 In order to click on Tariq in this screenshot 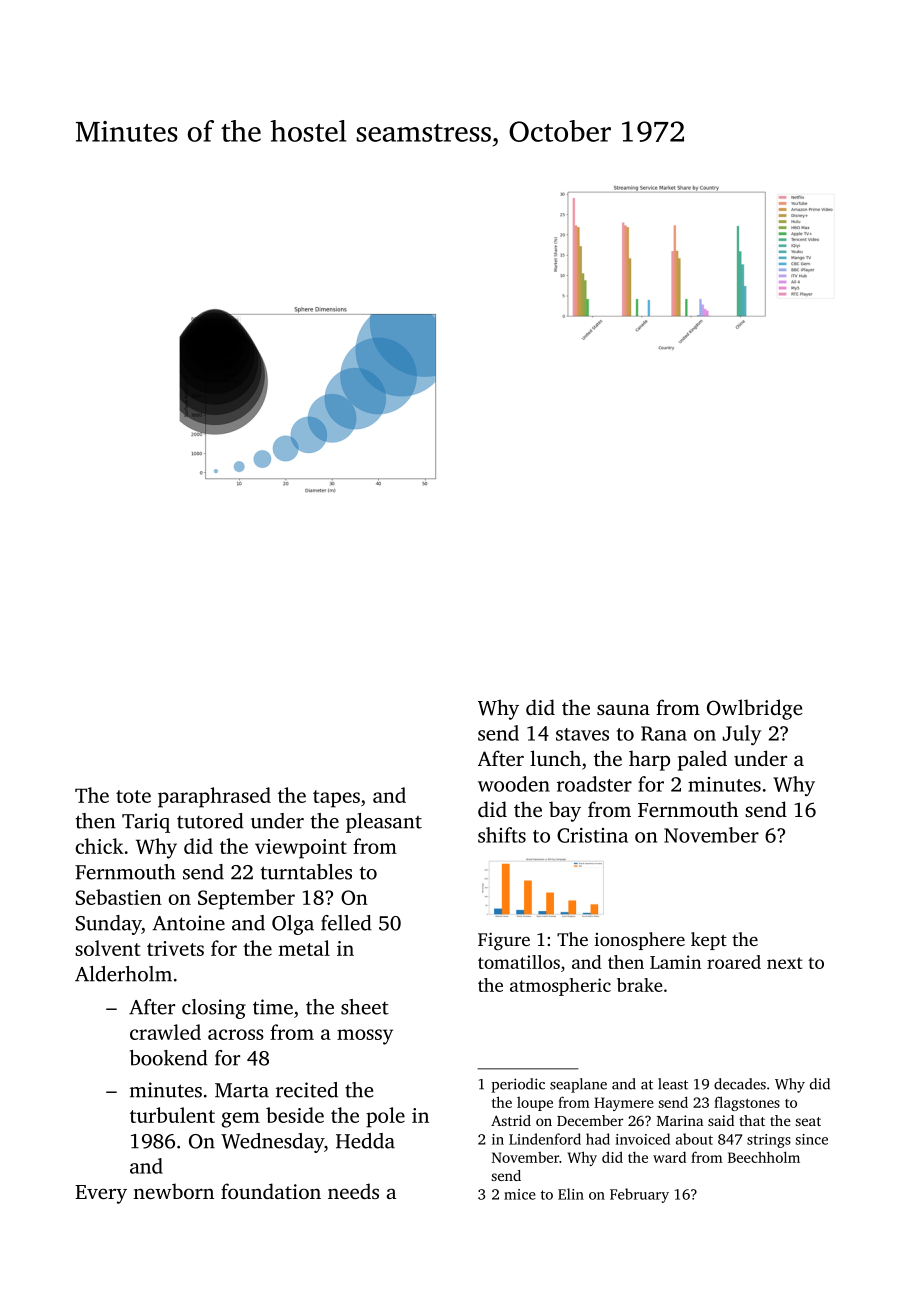, I will do `click(146, 823)`.
